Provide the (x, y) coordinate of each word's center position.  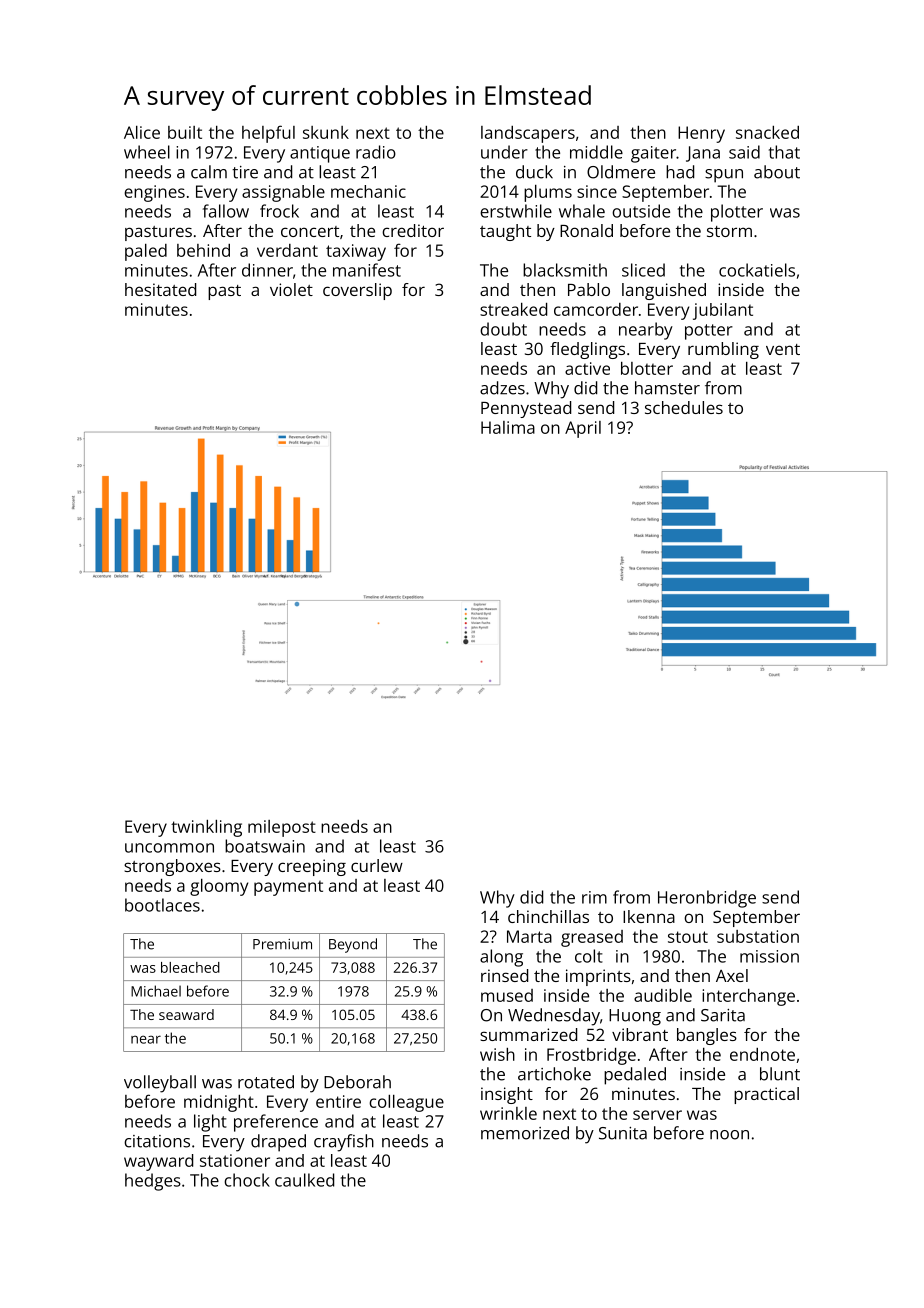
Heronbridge (707, 899)
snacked (767, 132)
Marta (529, 936)
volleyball (160, 1084)
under (504, 152)
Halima (508, 427)
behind (203, 250)
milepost (282, 828)
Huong (635, 1017)
